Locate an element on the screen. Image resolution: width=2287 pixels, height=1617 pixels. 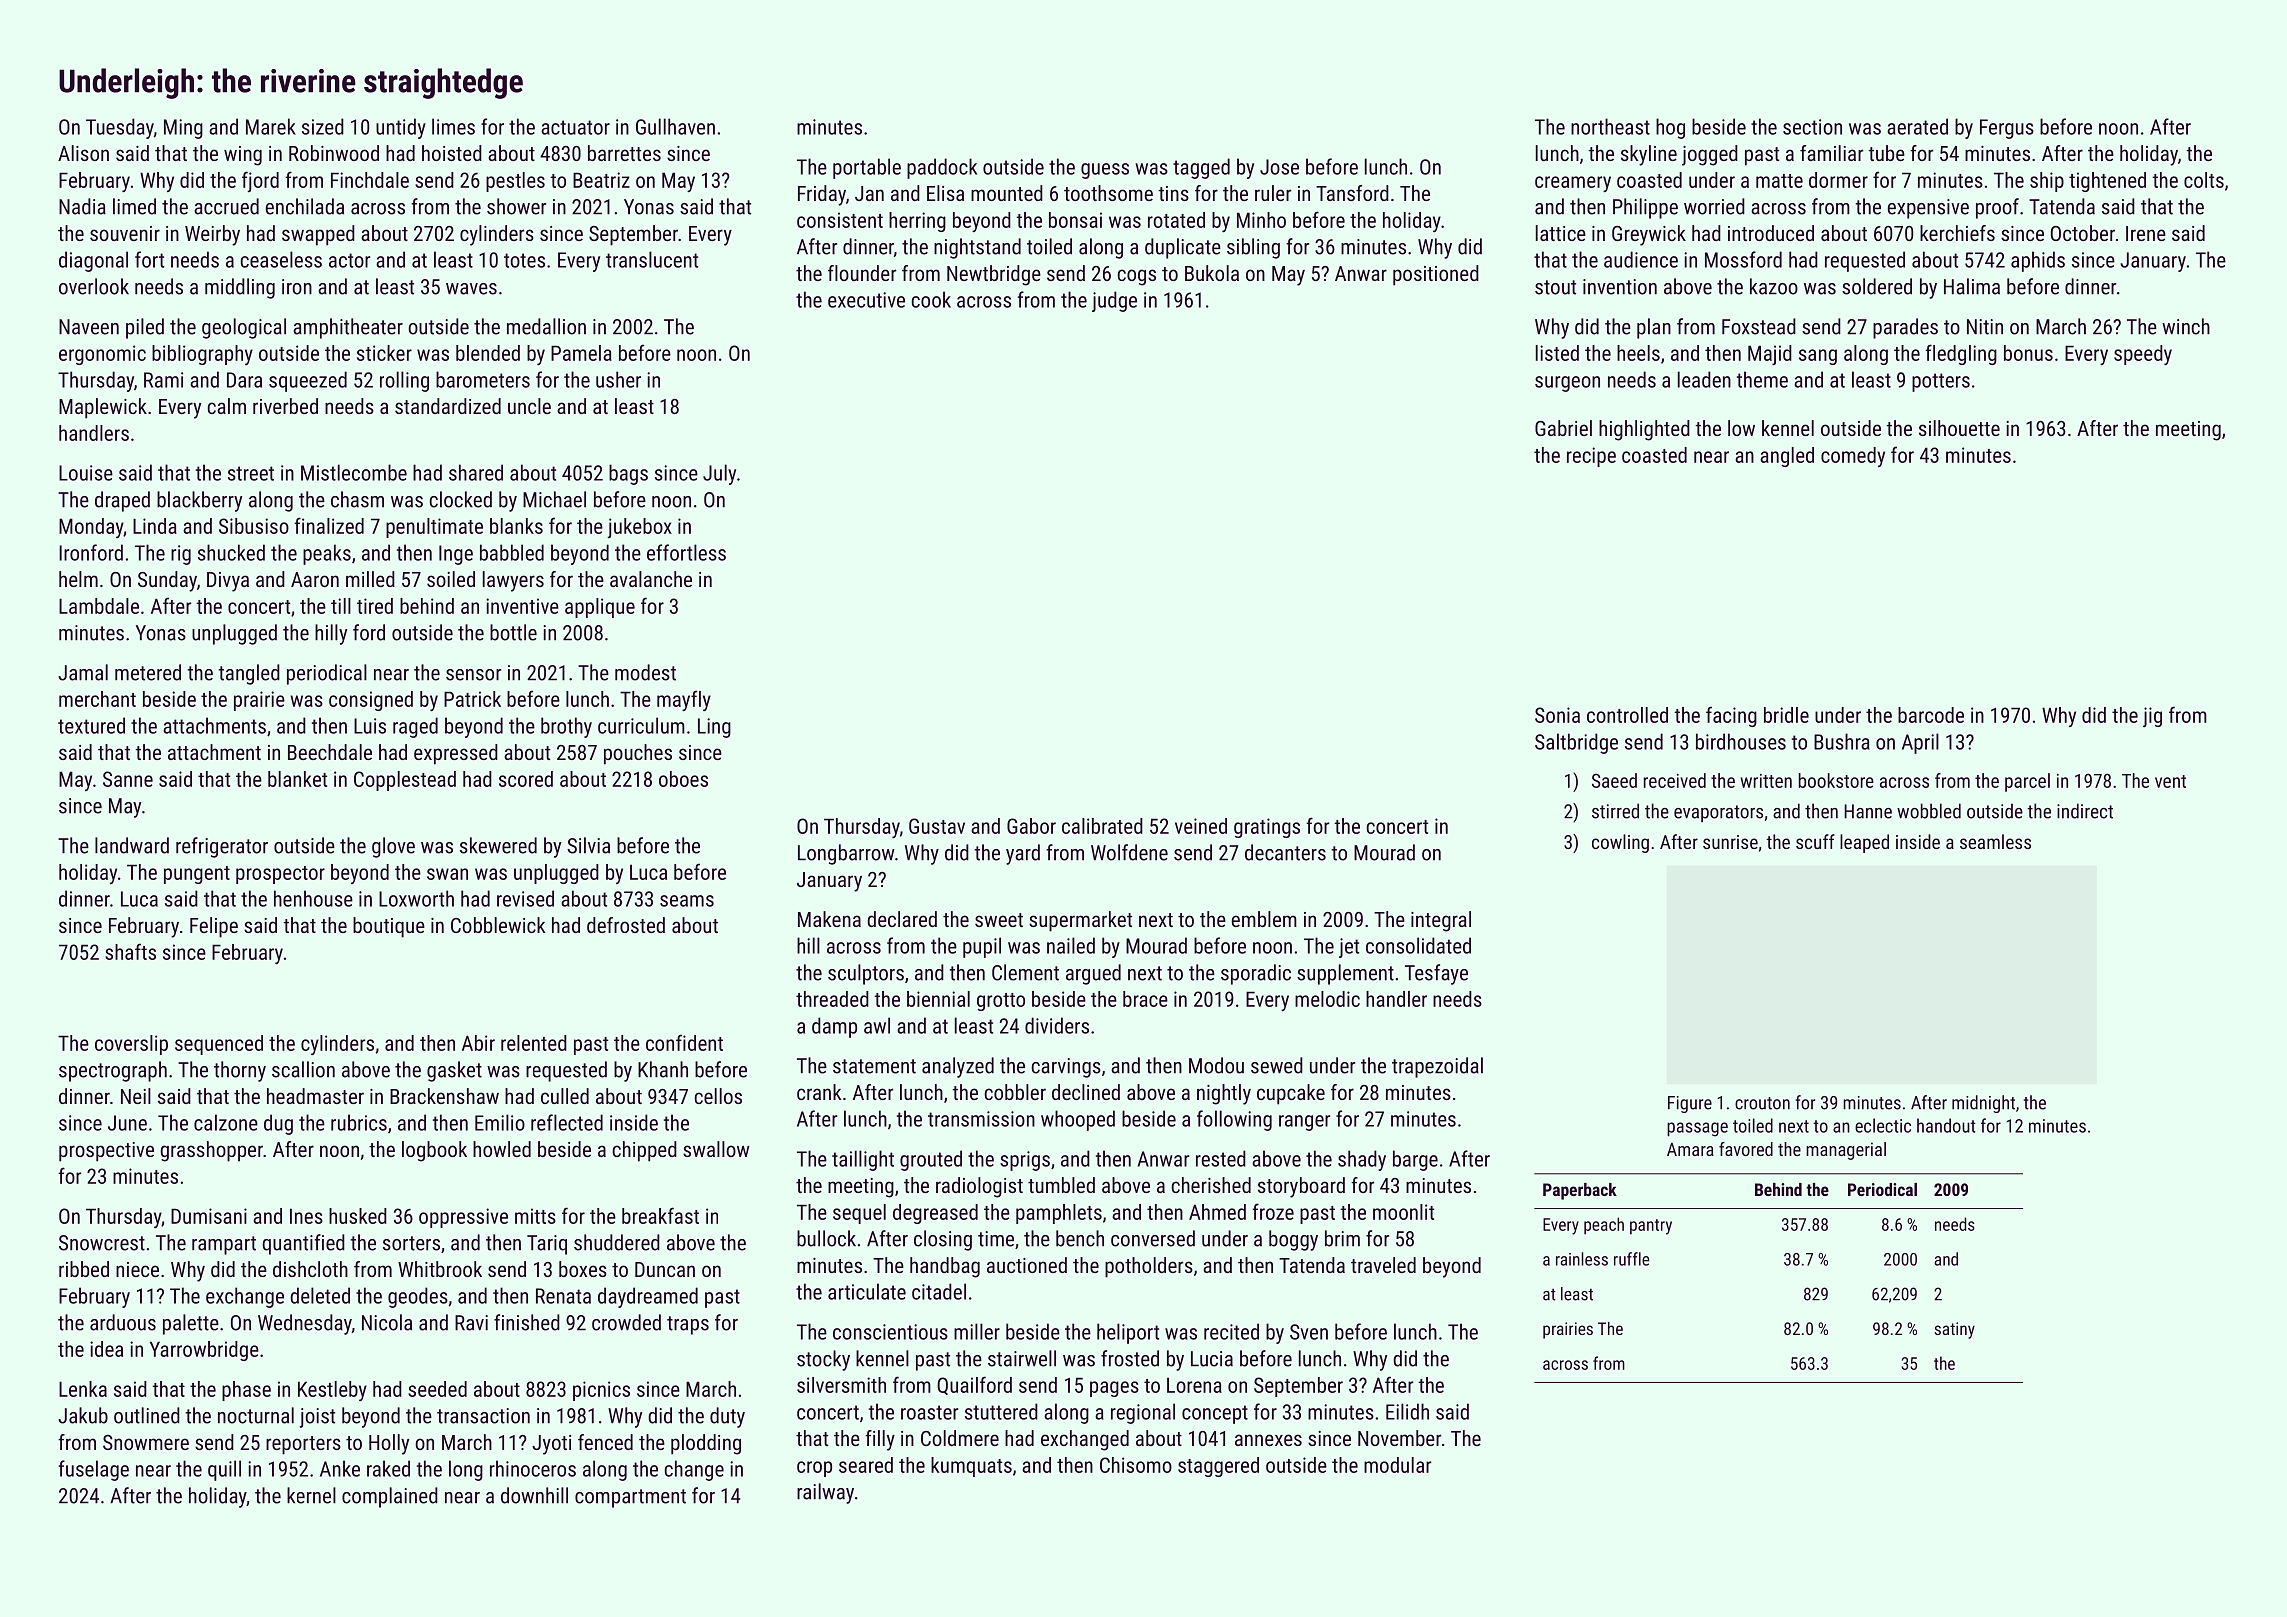
handout is located at coordinates (1946, 1125).
